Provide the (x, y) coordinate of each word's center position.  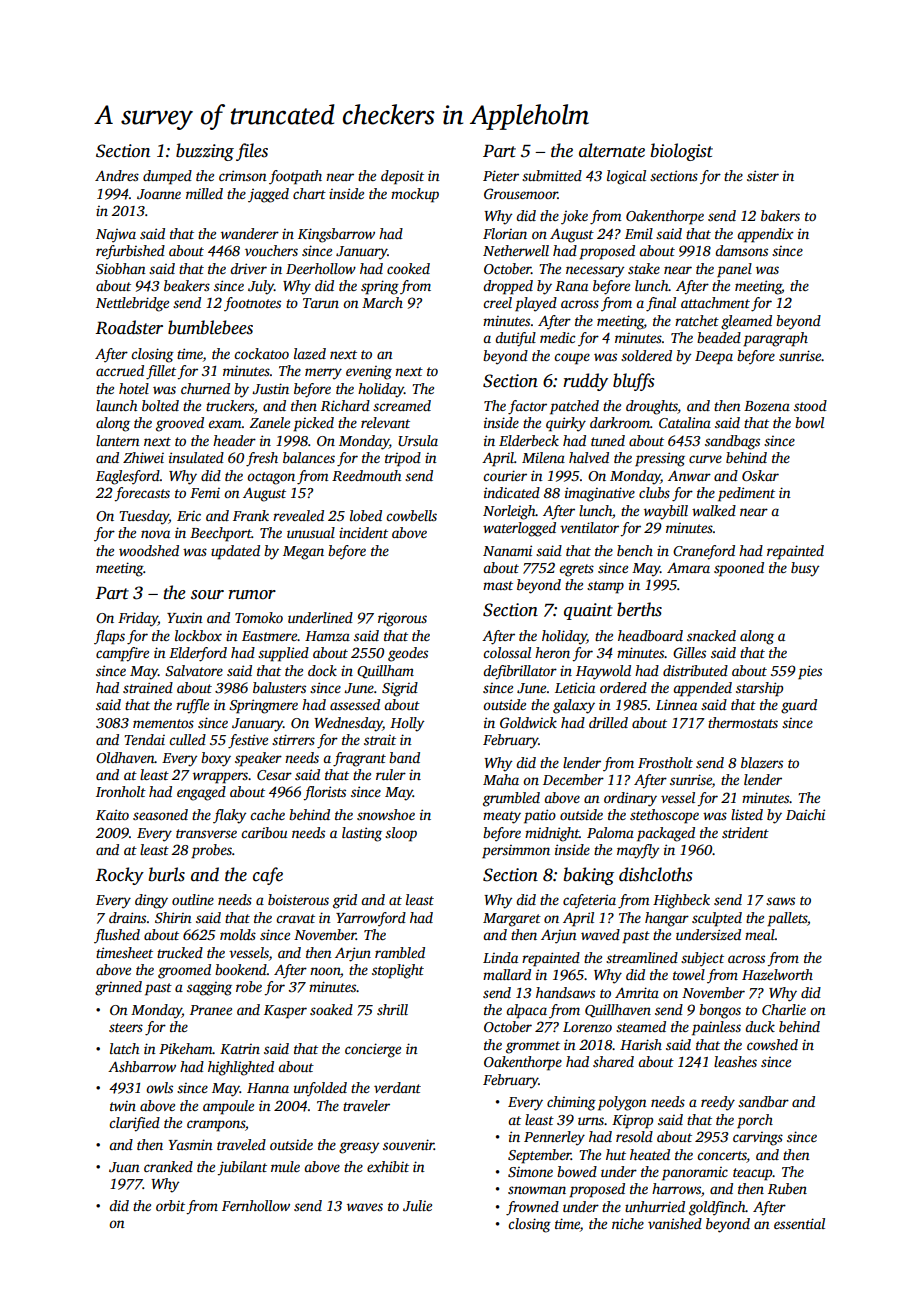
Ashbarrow (142, 1066)
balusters (279, 687)
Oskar (760, 475)
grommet (533, 1047)
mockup (415, 195)
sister (763, 175)
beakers (187, 285)
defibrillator (520, 672)
